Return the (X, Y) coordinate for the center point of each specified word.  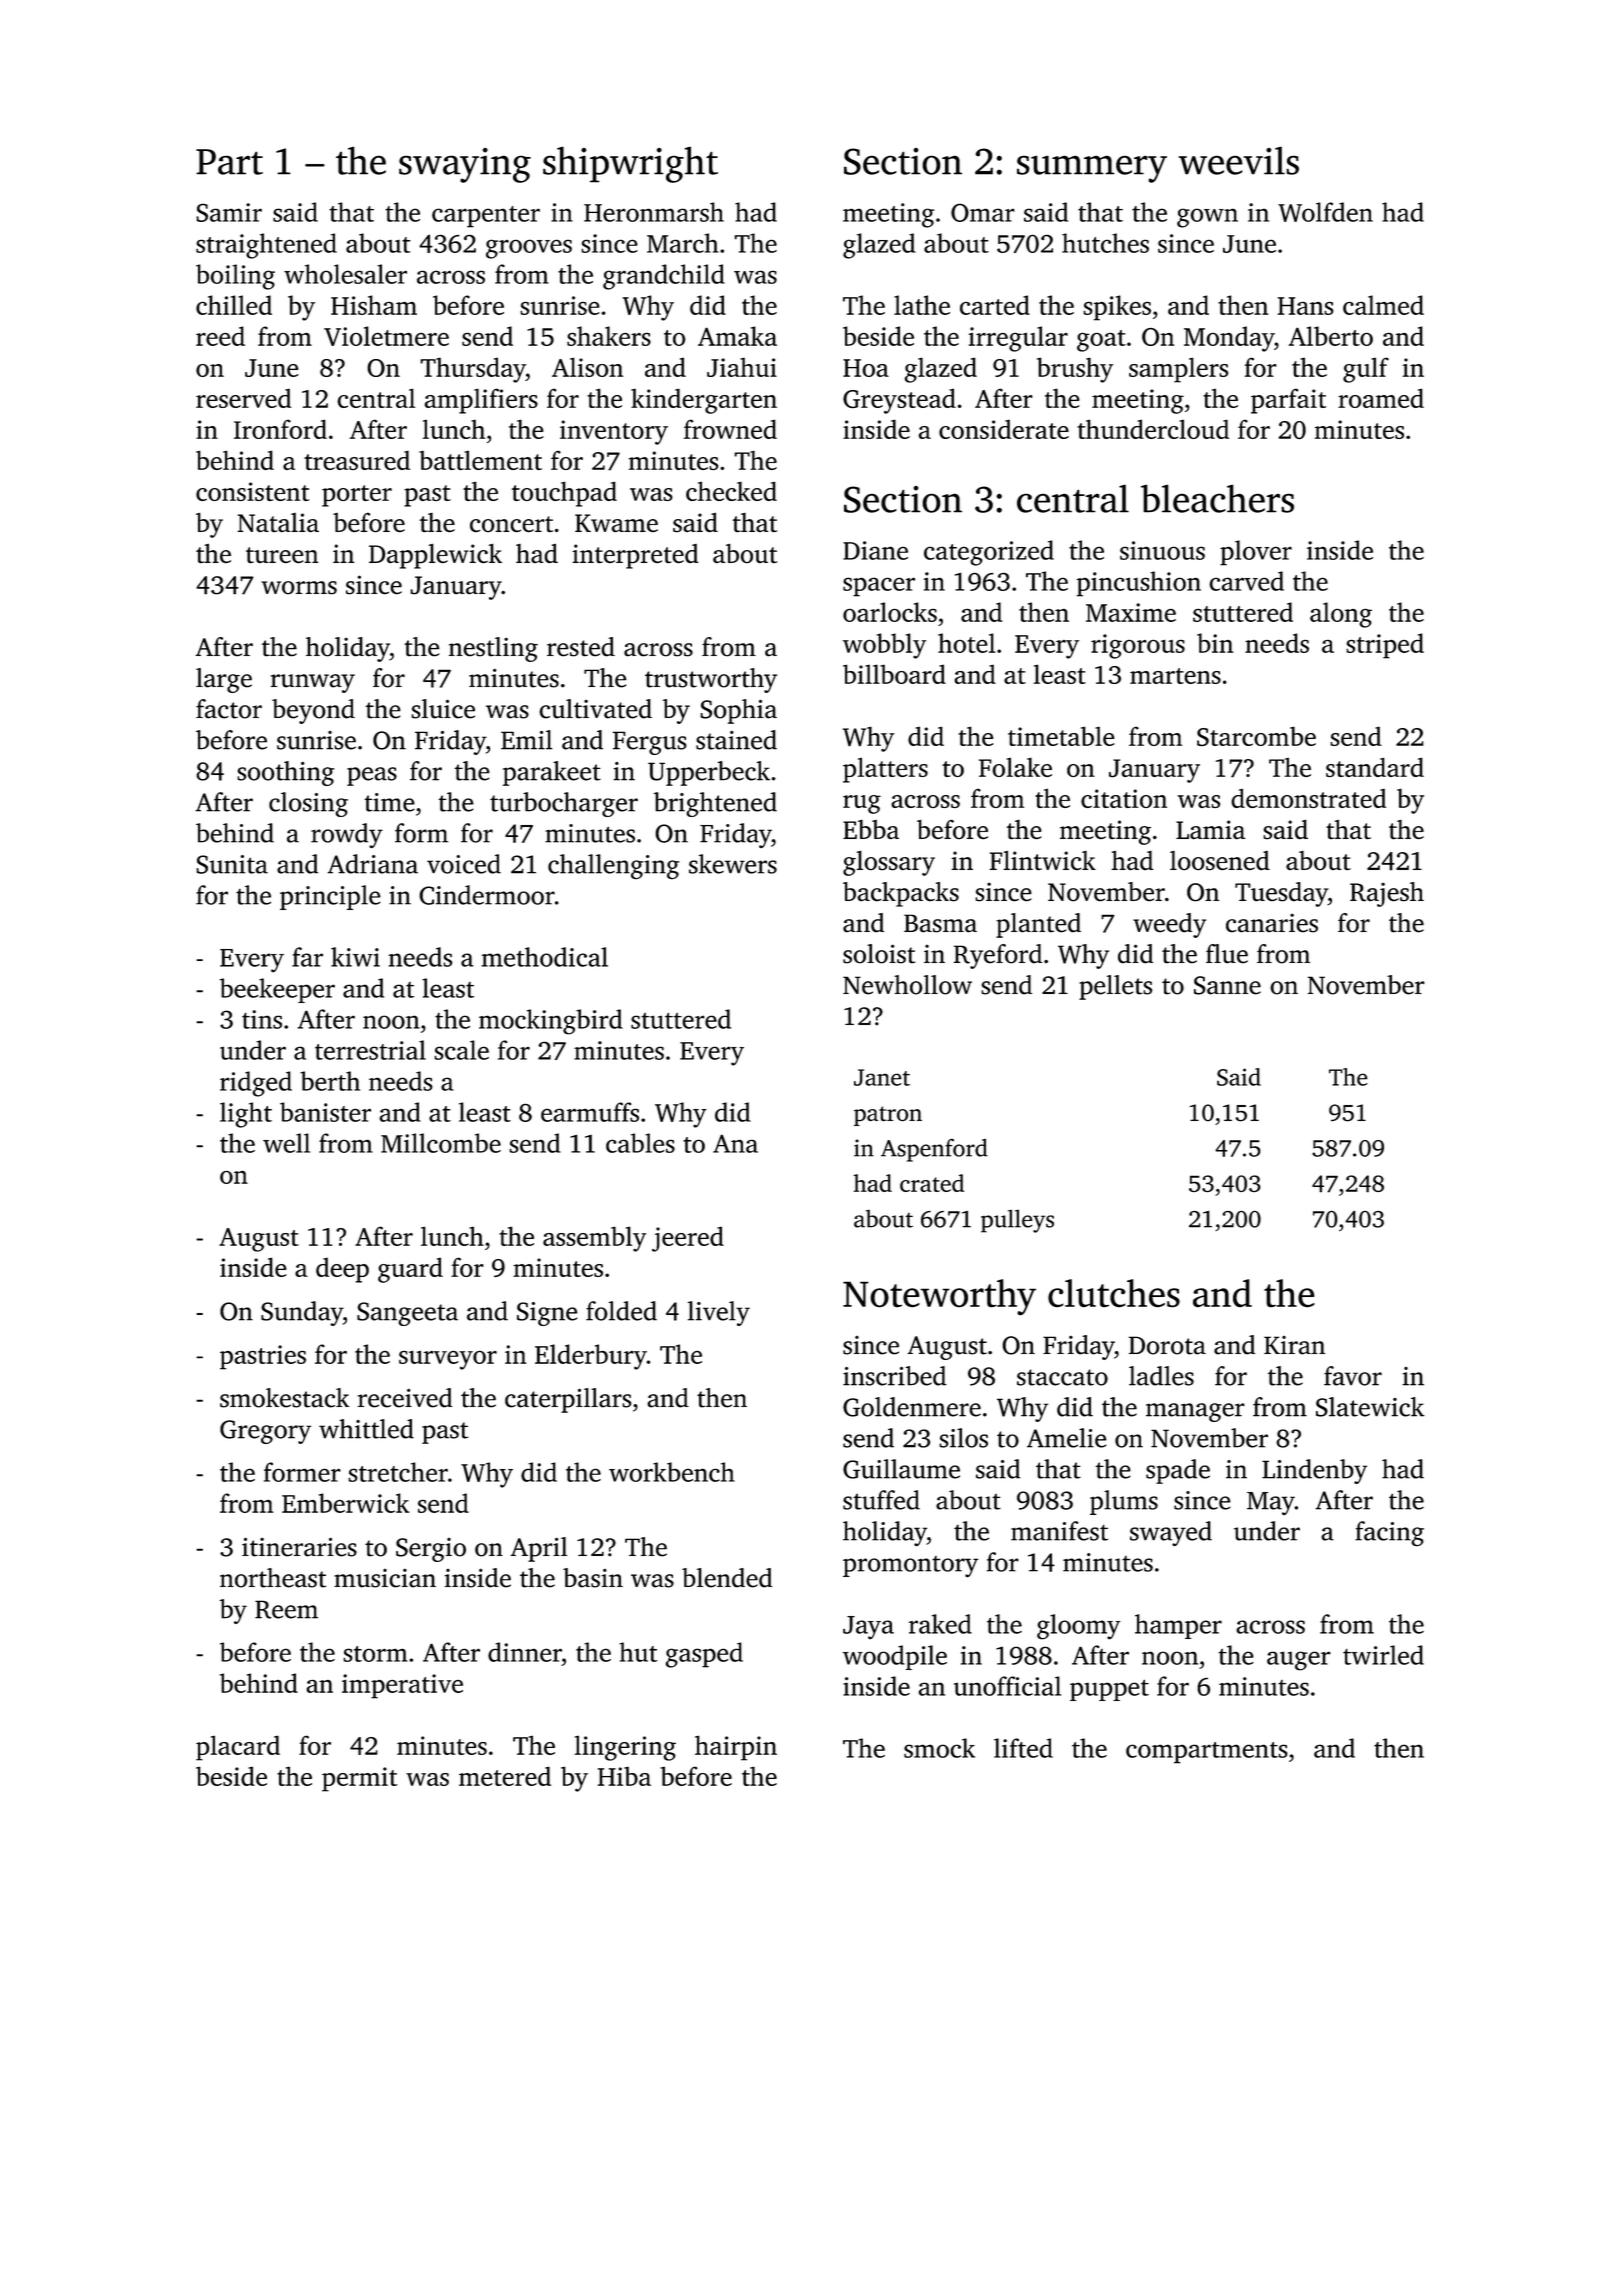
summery (1092, 169)
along (1341, 615)
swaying (465, 165)
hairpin (736, 1748)
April (539, 1549)
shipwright (630, 164)
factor (229, 709)
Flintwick (1042, 860)
